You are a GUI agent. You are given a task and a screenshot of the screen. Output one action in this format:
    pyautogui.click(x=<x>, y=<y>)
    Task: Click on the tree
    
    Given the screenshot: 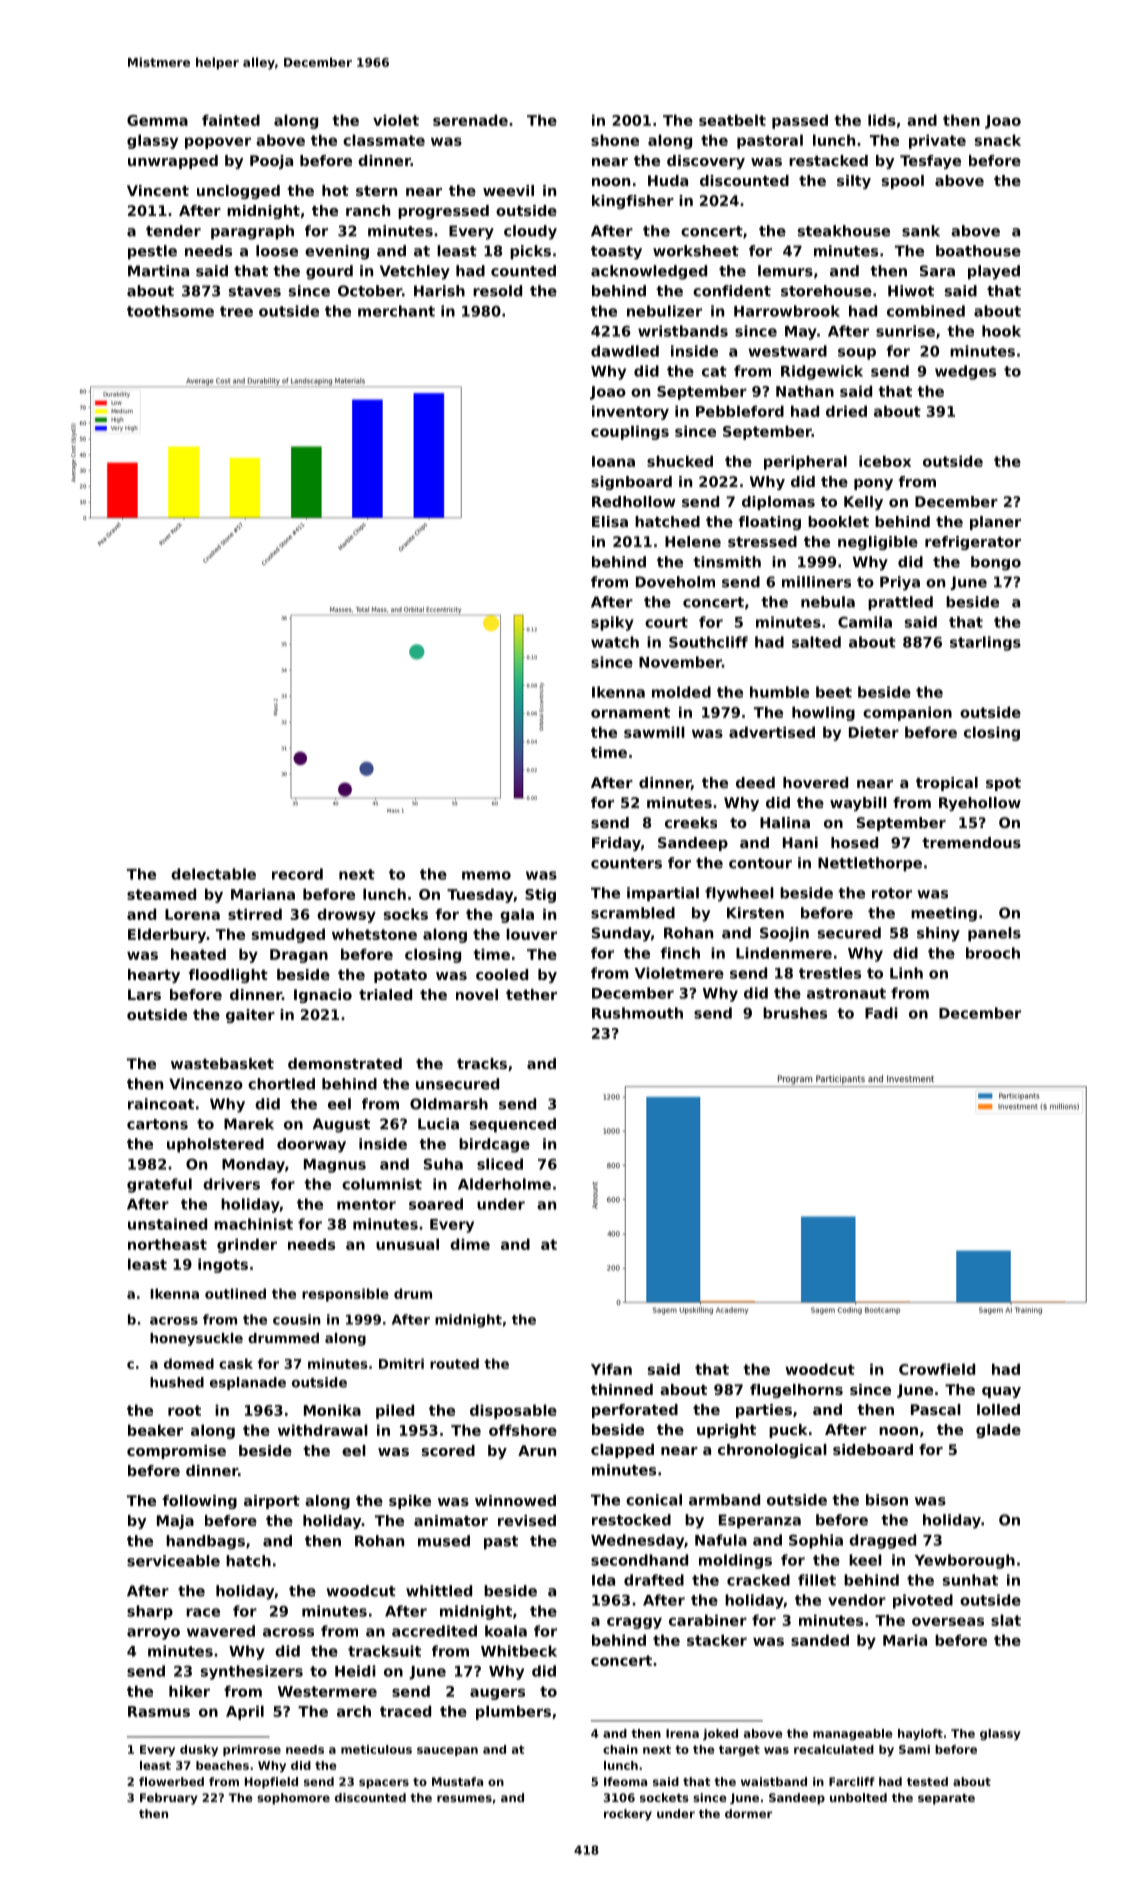 What is the action you would take?
    pyautogui.click(x=236, y=311)
